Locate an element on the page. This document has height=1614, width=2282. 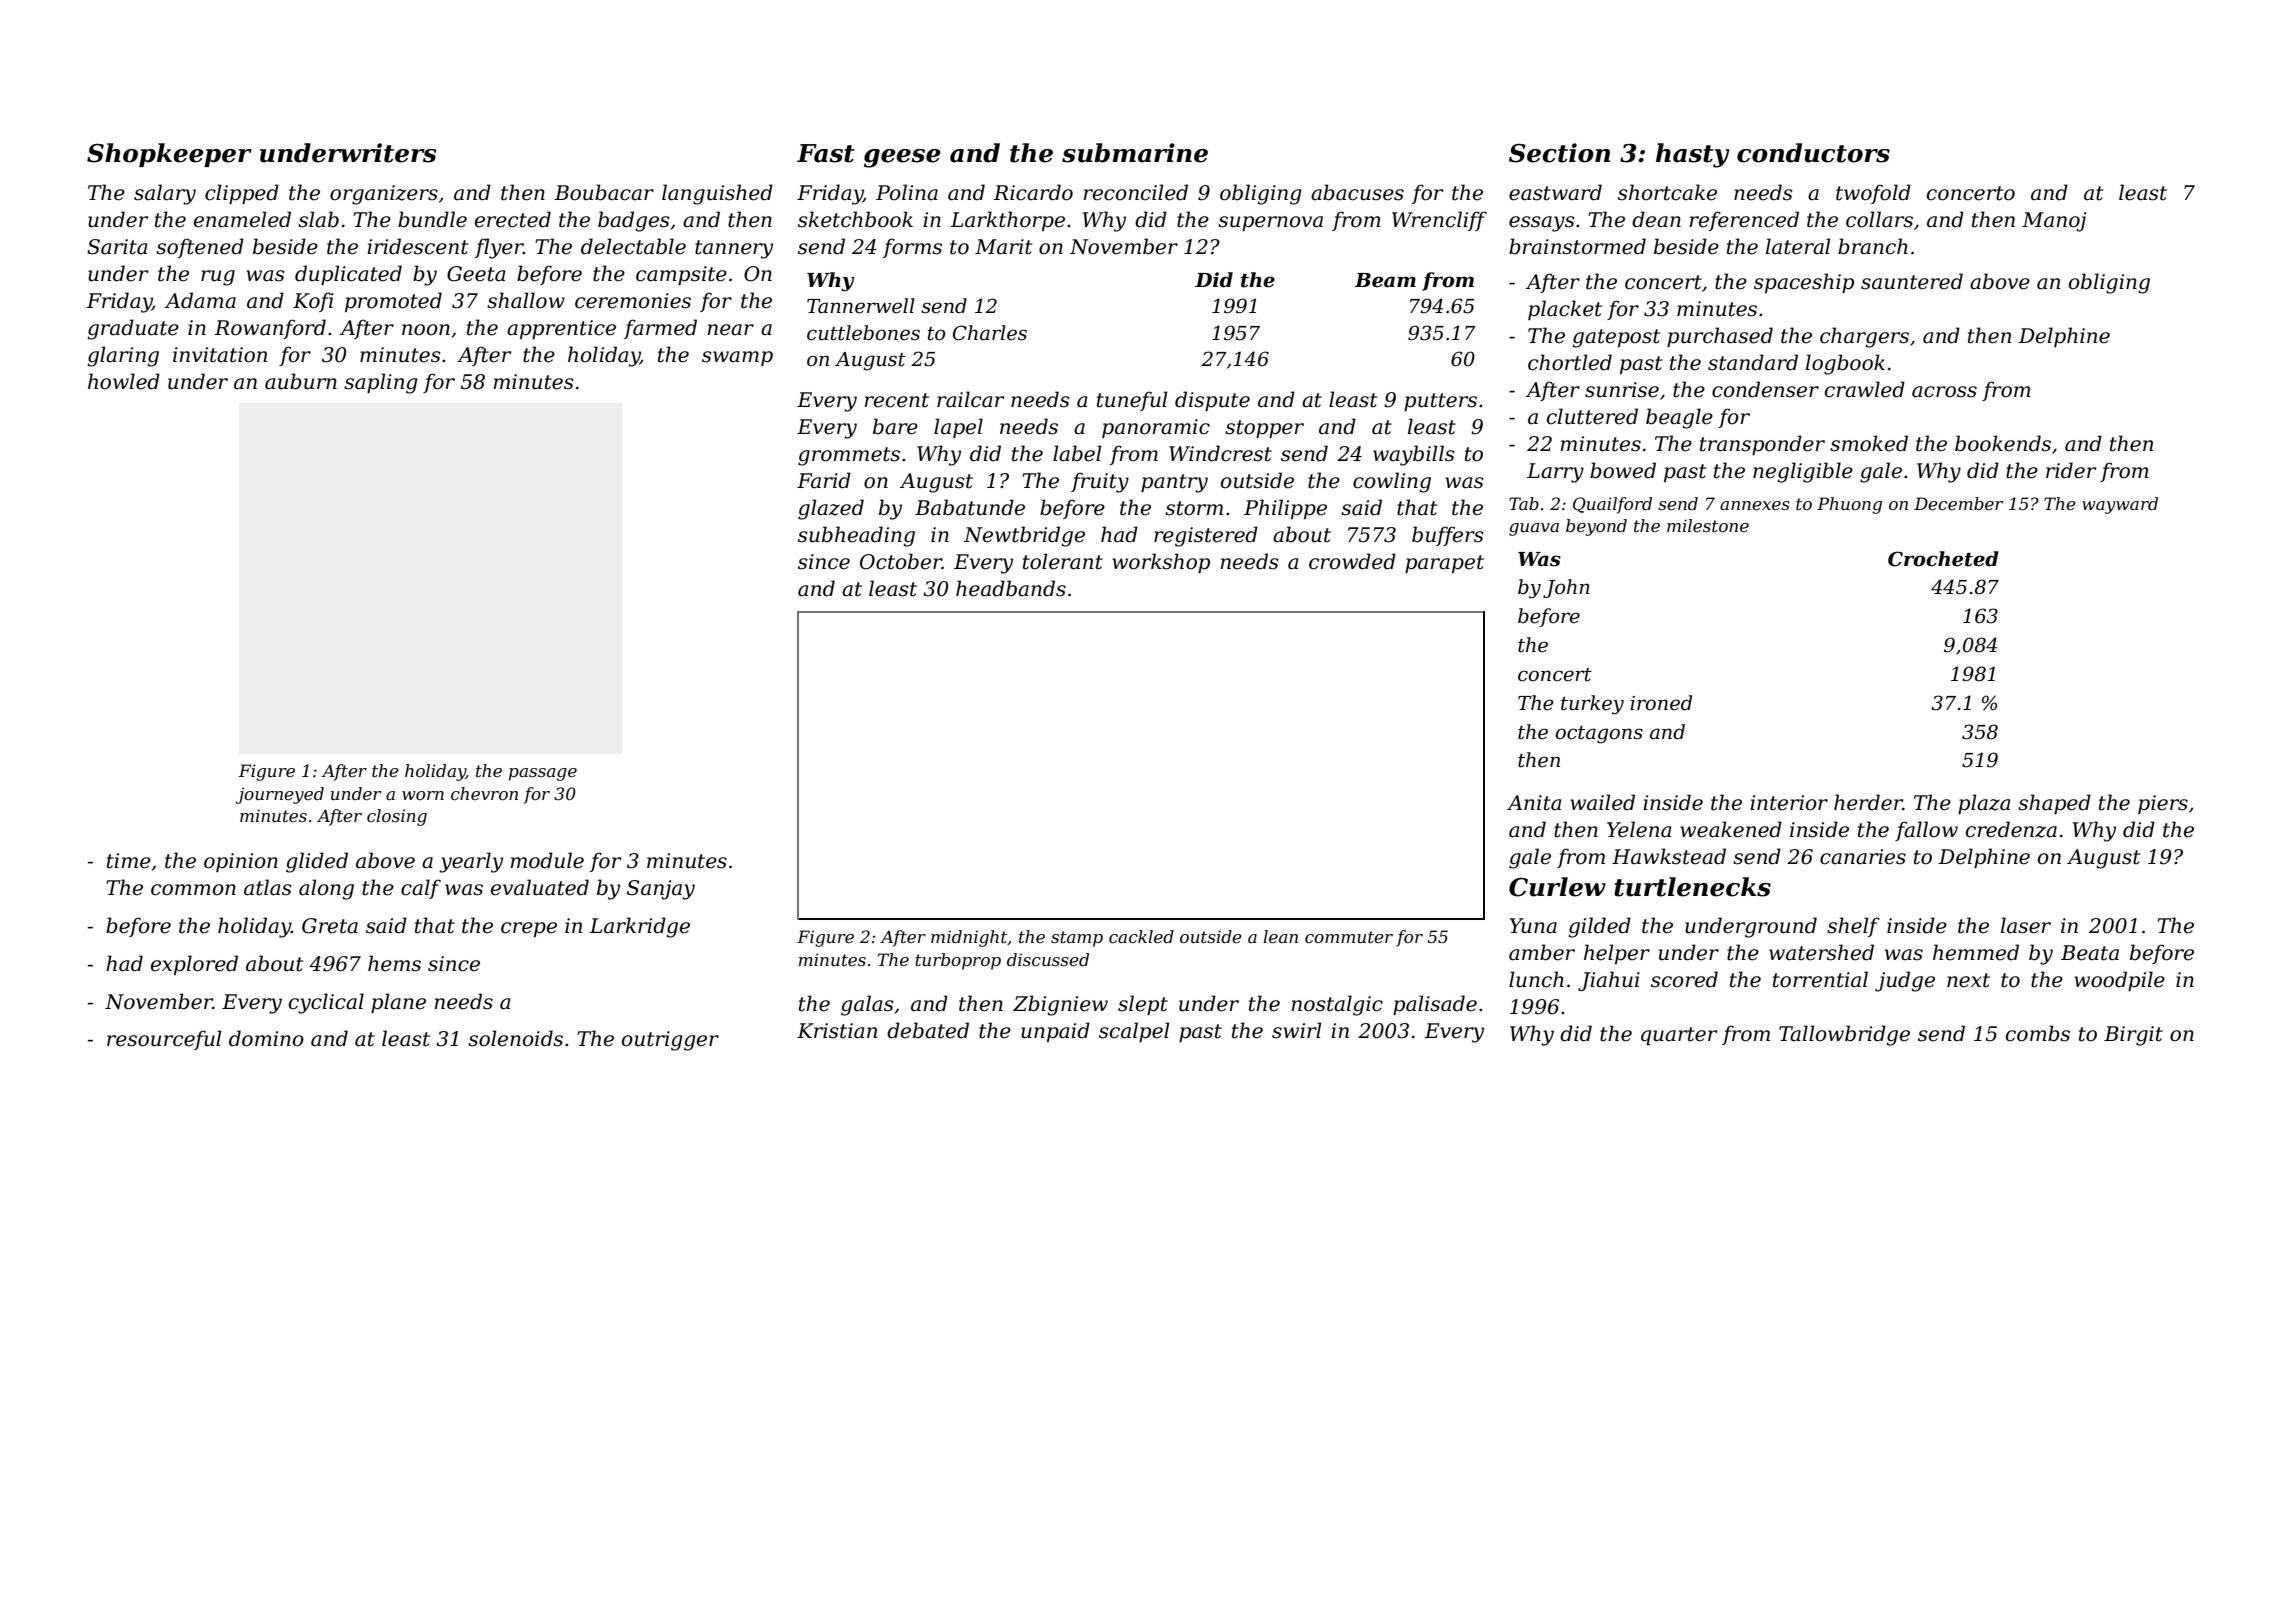
milestone is located at coordinates (1708, 525).
